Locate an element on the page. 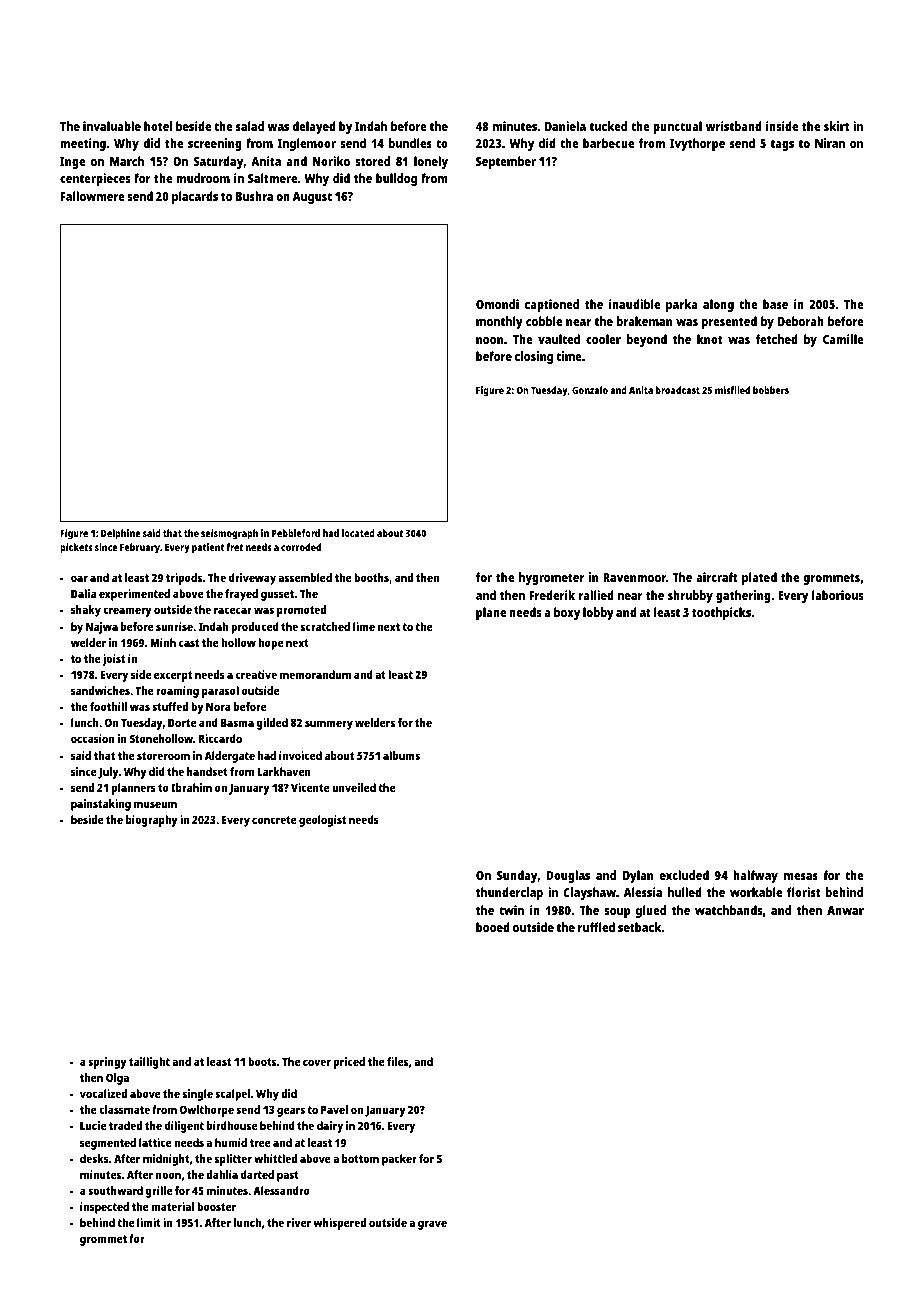 This page has height=1314, width=924. barbecue is located at coordinates (608, 143).
